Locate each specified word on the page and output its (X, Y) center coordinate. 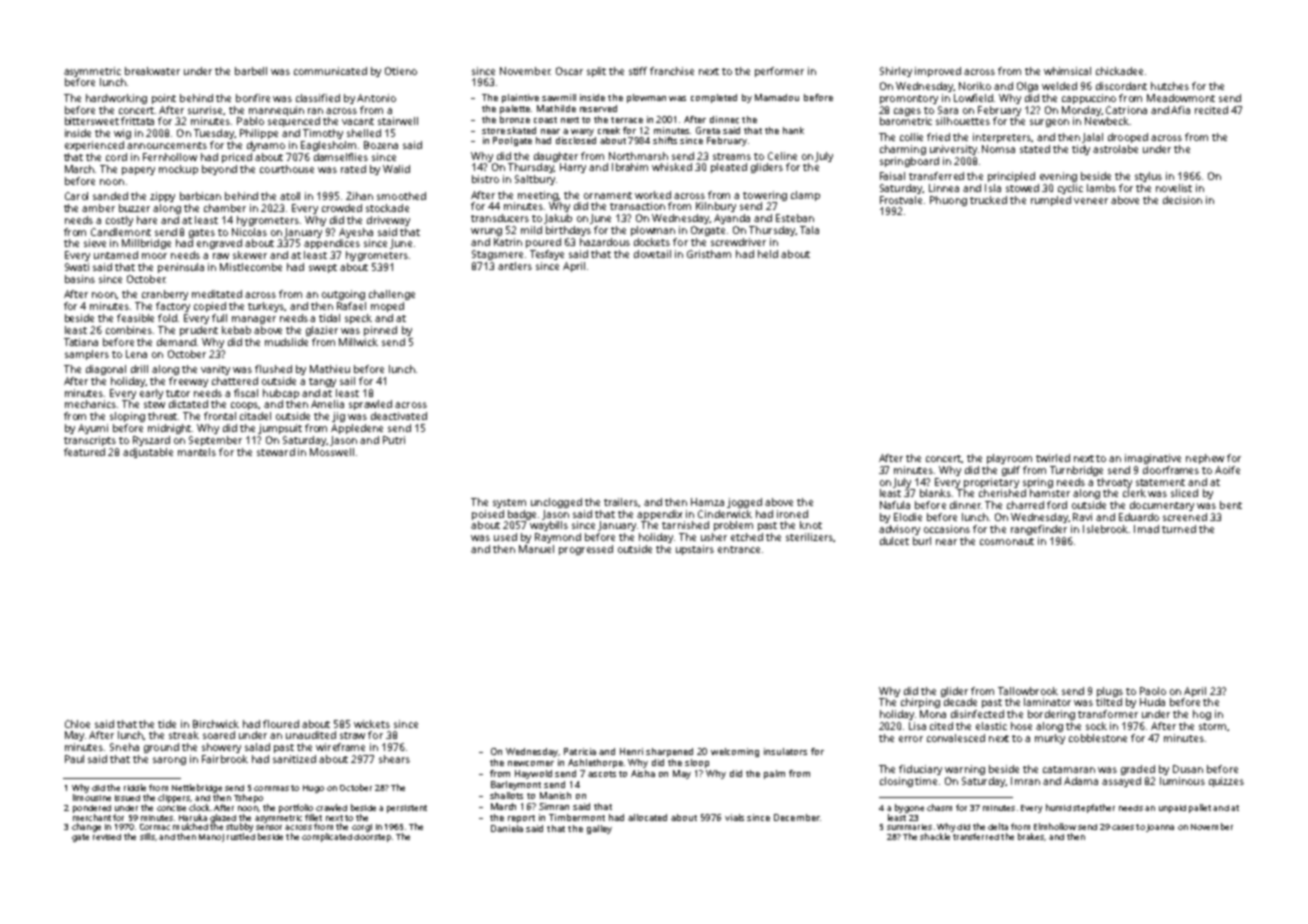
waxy (582, 132)
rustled (241, 836)
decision (1182, 200)
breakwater (152, 71)
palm (774, 774)
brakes (1031, 836)
